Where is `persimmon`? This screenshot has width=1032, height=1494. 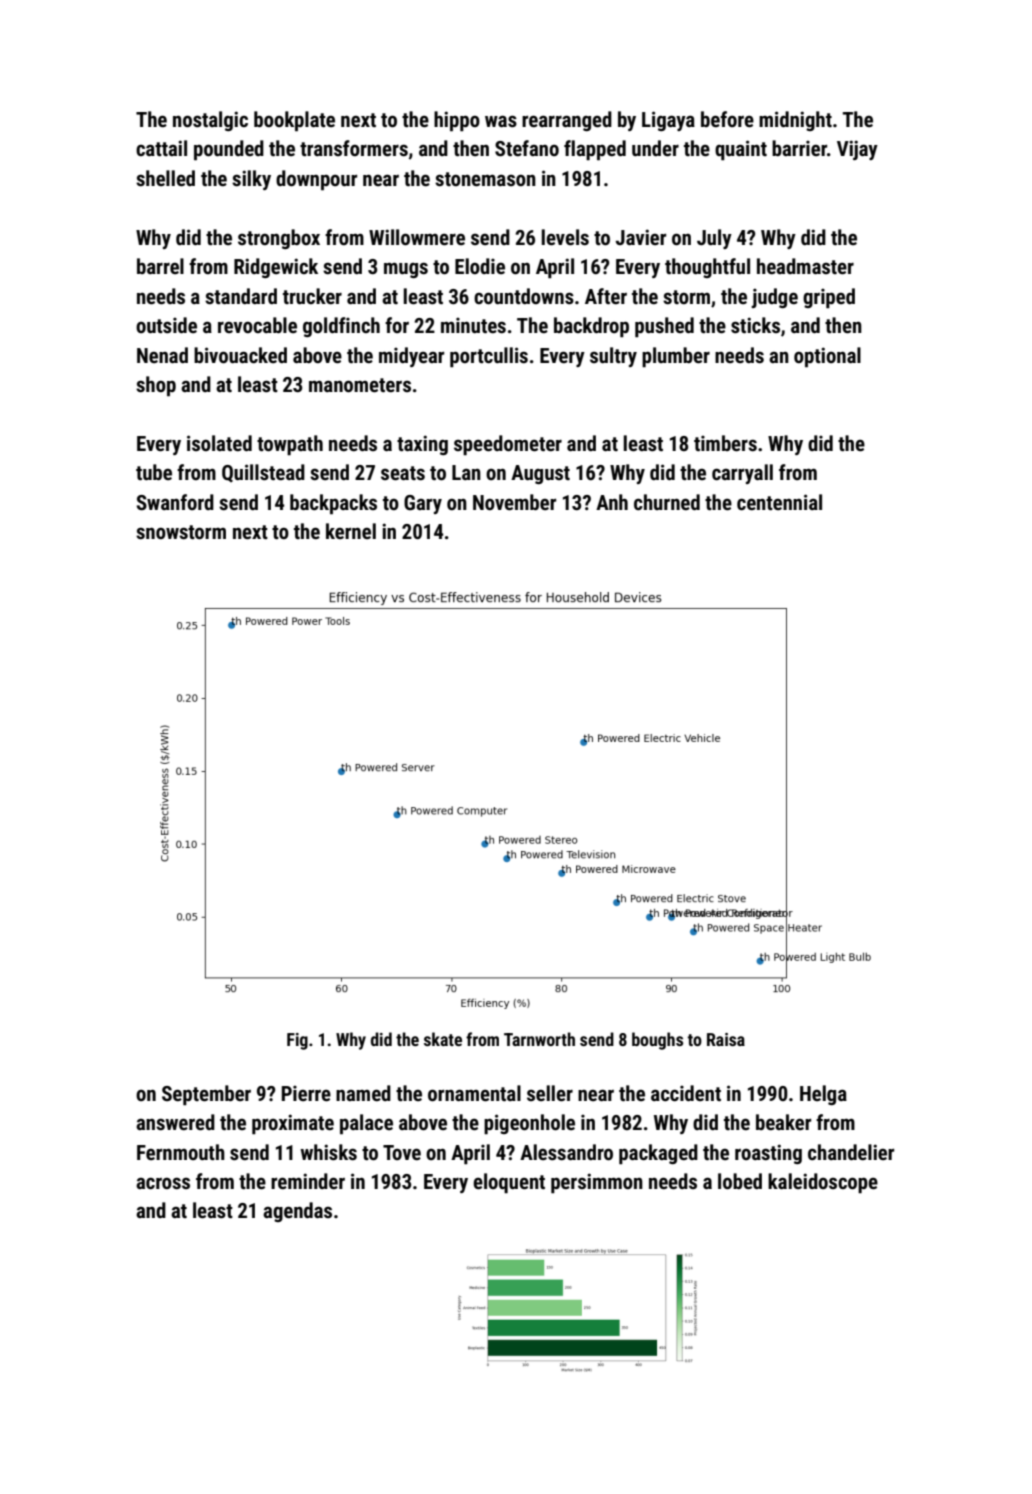
persimmon is located at coordinates (597, 1183).
